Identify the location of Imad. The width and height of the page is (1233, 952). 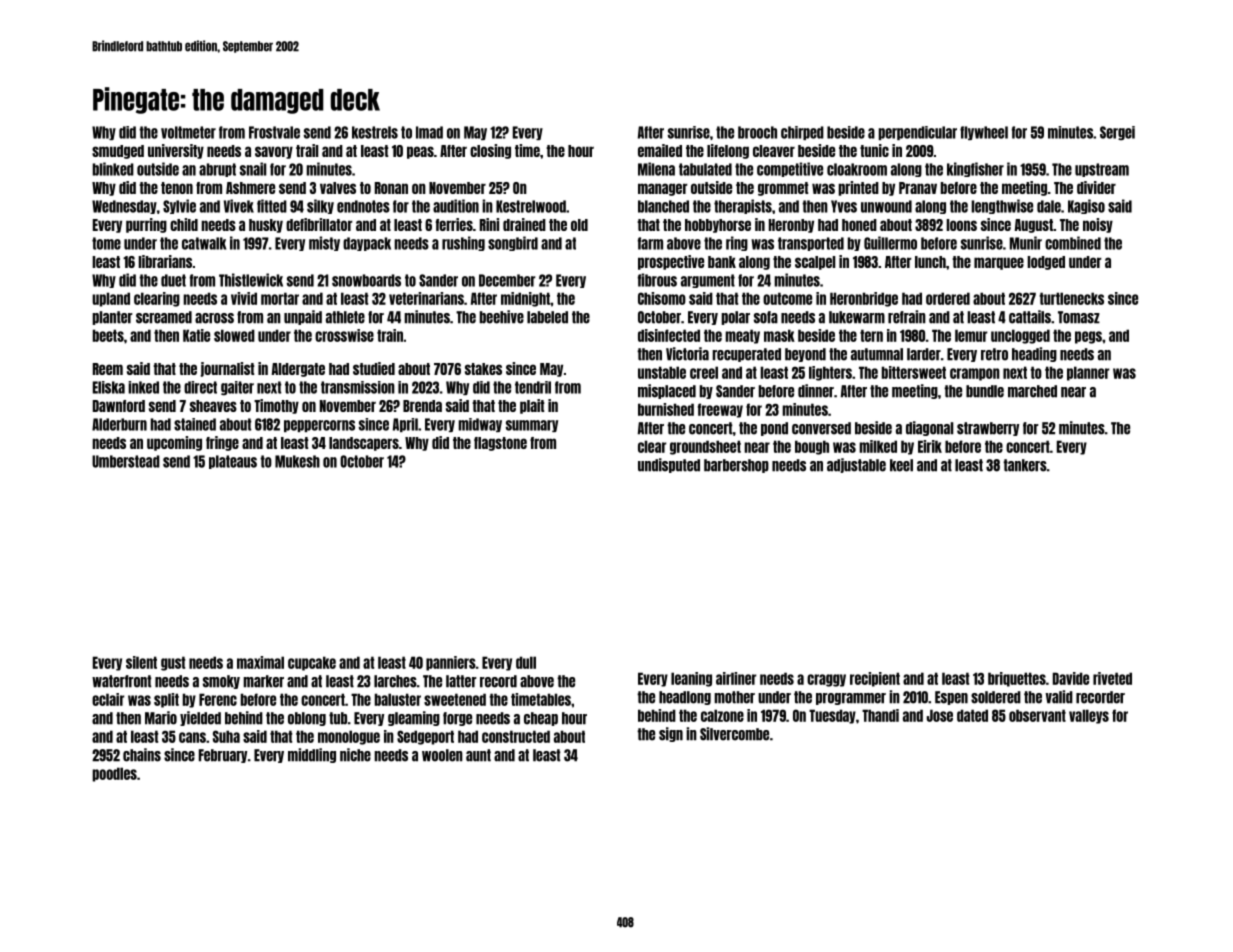
(429, 132).
